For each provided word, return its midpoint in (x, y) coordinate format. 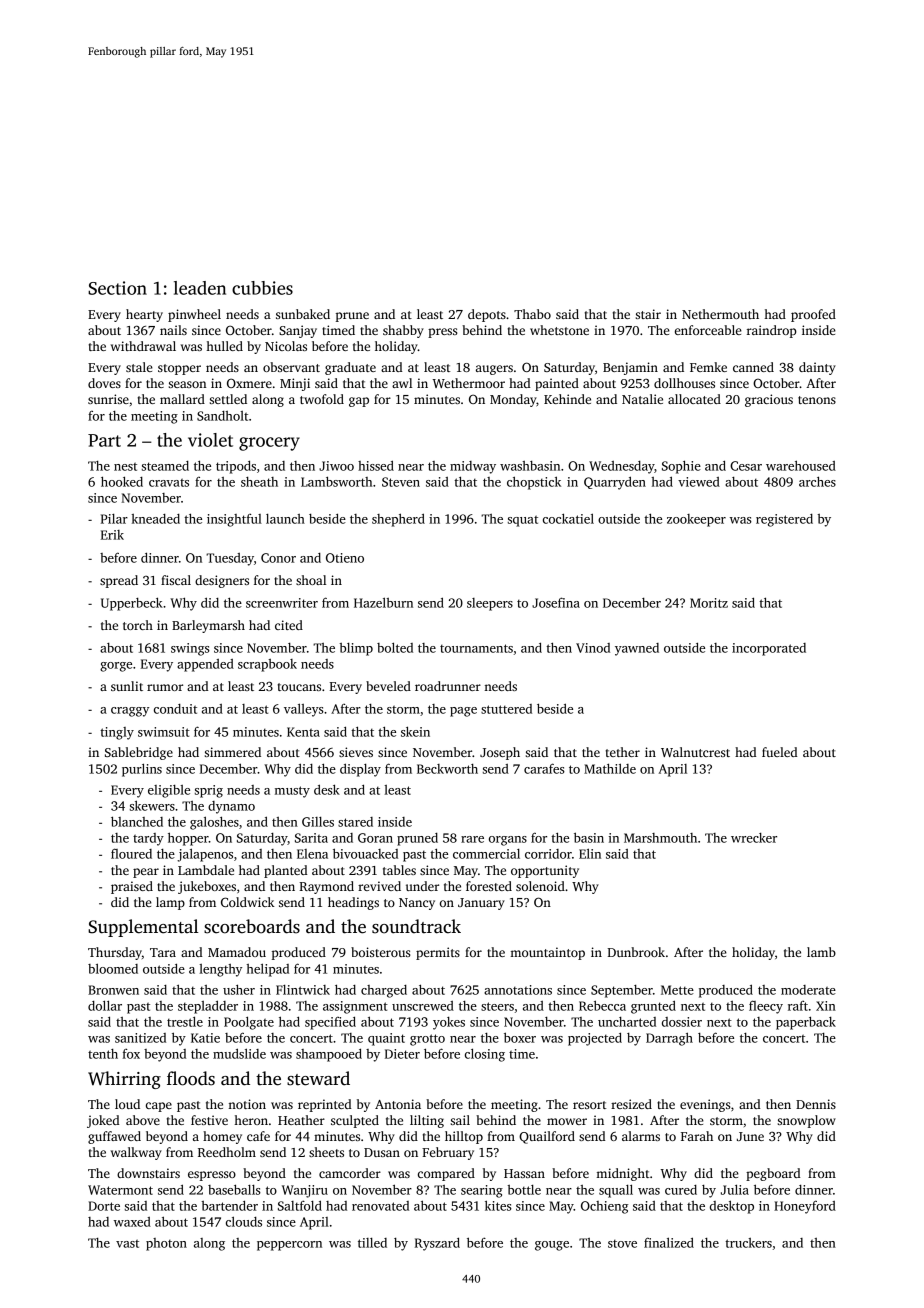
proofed (813, 315)
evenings (705, 1105)
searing (482, 1191)
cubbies (262, 288)
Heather (301, 1120)
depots (487, 315)
